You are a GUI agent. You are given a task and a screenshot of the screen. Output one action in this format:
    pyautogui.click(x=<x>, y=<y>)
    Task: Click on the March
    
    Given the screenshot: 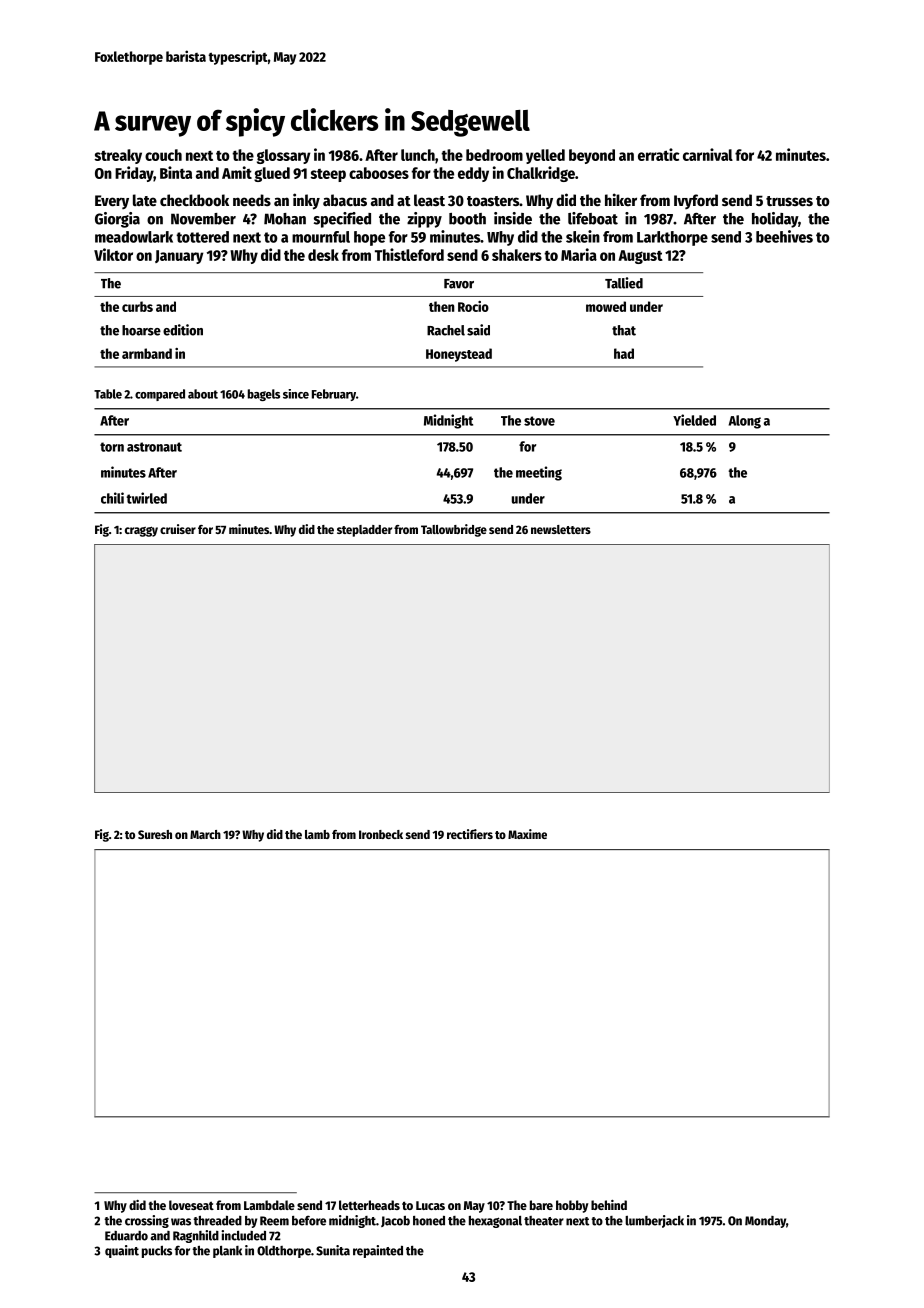 What is the action you would take?
    pyautogui.click(x=205, y=834)
